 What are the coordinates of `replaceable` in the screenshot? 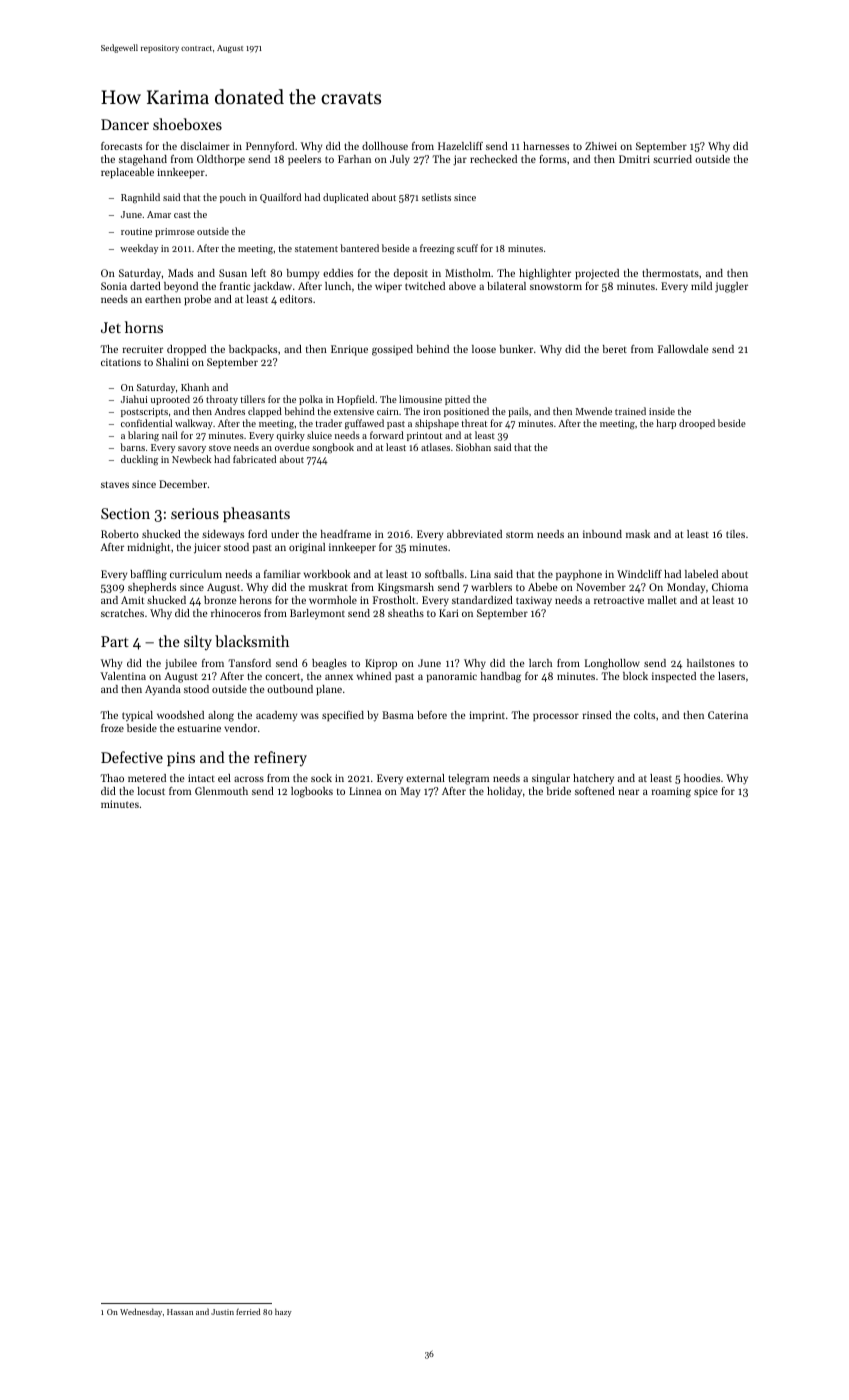 It's located at (127, 173).
